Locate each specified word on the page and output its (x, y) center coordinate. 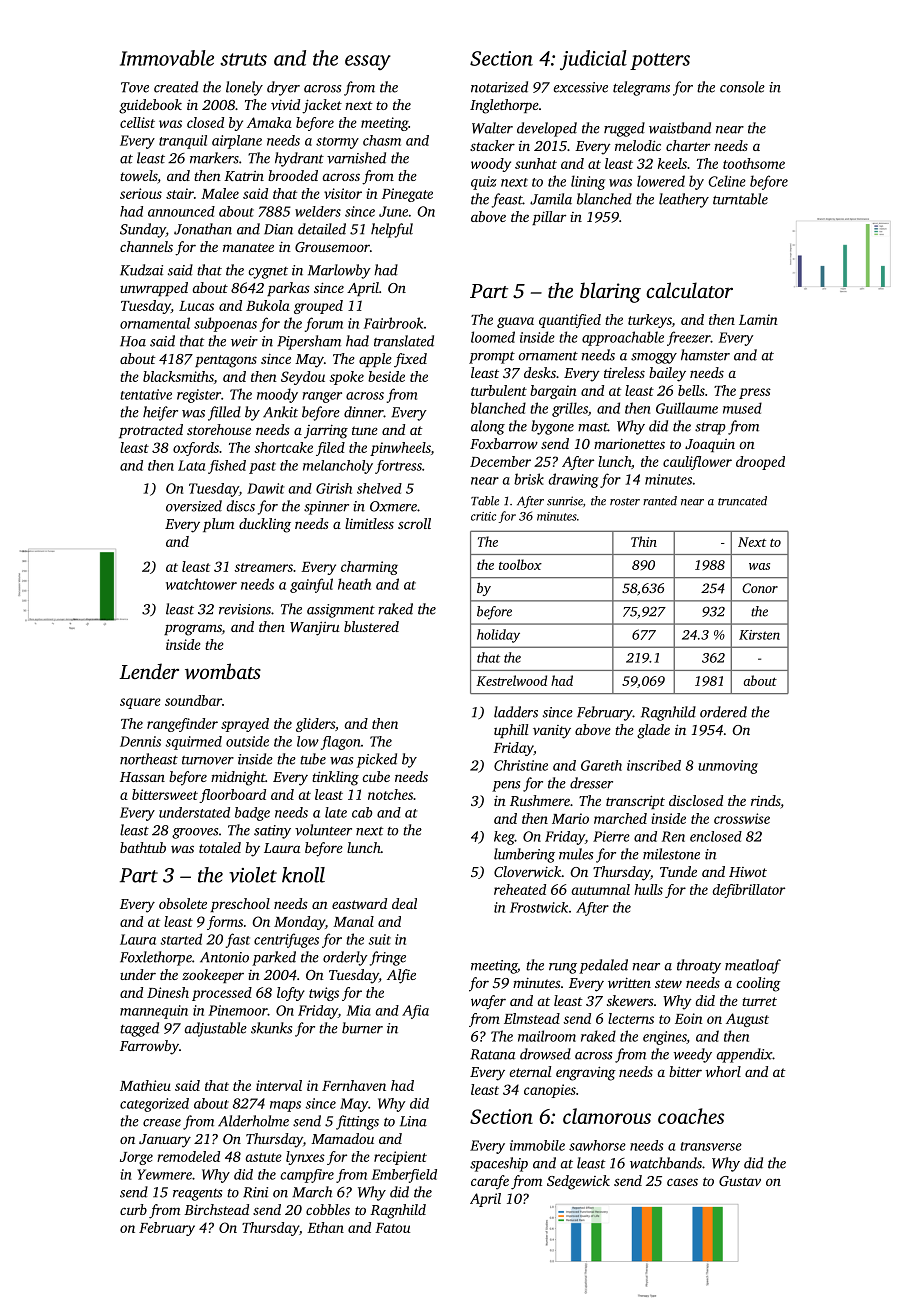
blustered (371, 626)
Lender (149, 671)
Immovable (167, 58)
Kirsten (759, 635)
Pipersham (309, 342)
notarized (499, 87)
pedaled (603, 966)
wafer (488, 1002)
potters (660, 61)
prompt (492, 357)
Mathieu (145, 1085)
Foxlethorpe (156, 958)
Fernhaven (354, 1085)
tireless (624, 372)
